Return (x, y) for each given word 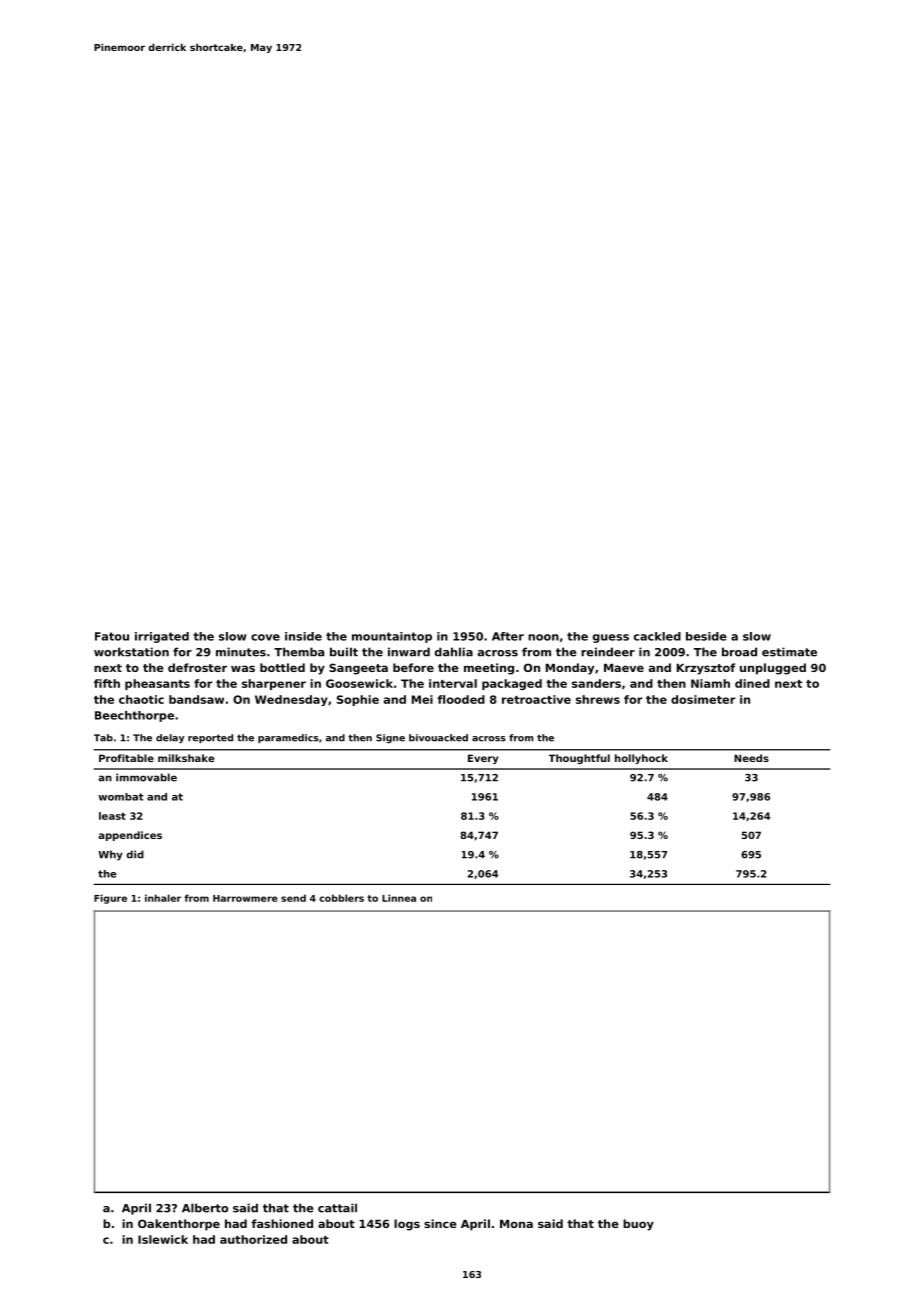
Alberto (205, 1208)
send (293, 898)
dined (752, 683)
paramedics (288, 738)
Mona (516, 1224)
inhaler (163, 898)
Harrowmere (245, 898)
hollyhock (641, 759)
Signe (390, 738)
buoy (638, 1225)
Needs (751, 758)
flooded (461, 699)
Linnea (399, 898)
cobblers (341, 898)
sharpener (274, 684)
